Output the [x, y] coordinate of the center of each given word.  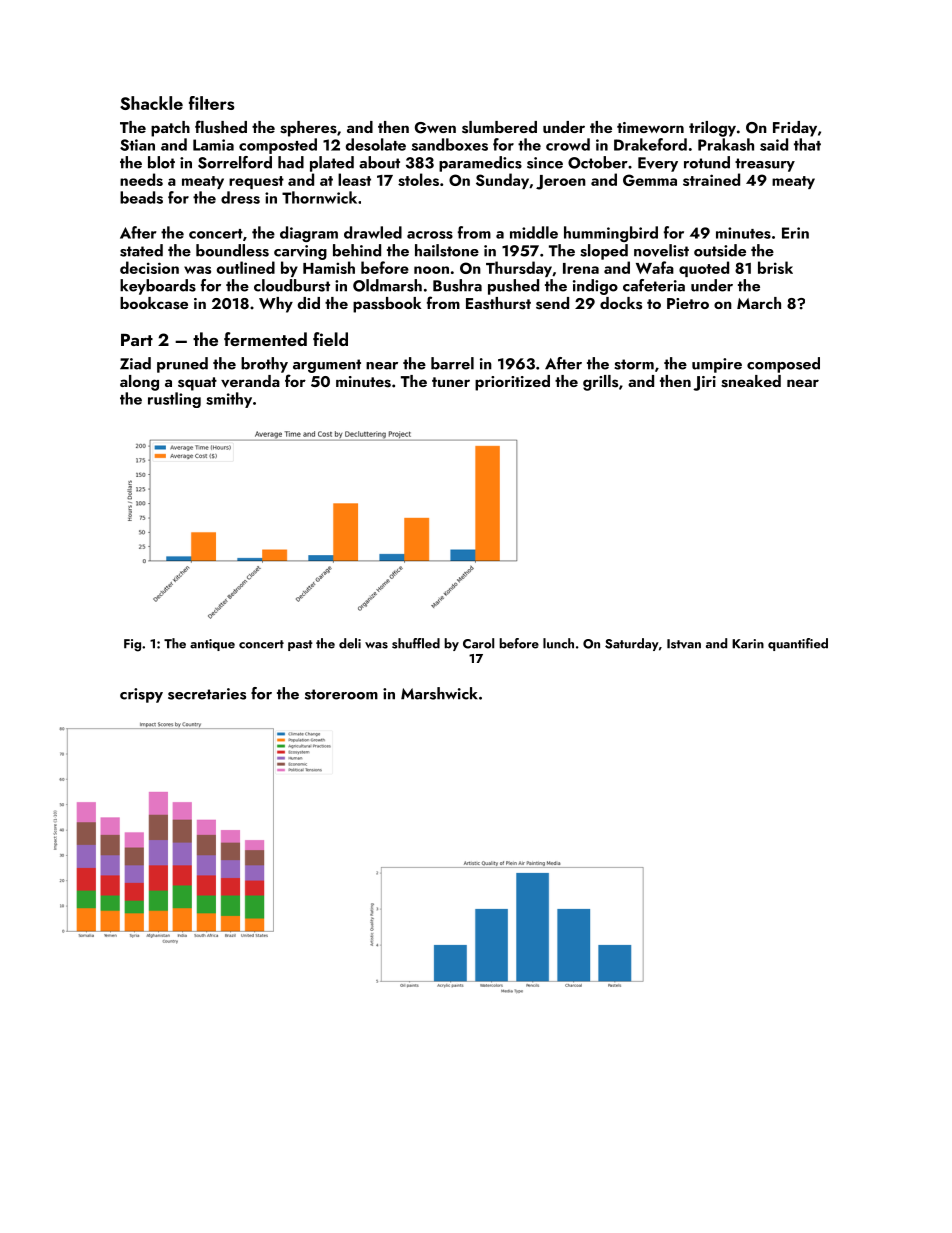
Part [137, 339]
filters [212, 103]
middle [534, 232]
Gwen [435, 128]
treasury [765, 165]
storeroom [341, 694]
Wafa [655, 267]
